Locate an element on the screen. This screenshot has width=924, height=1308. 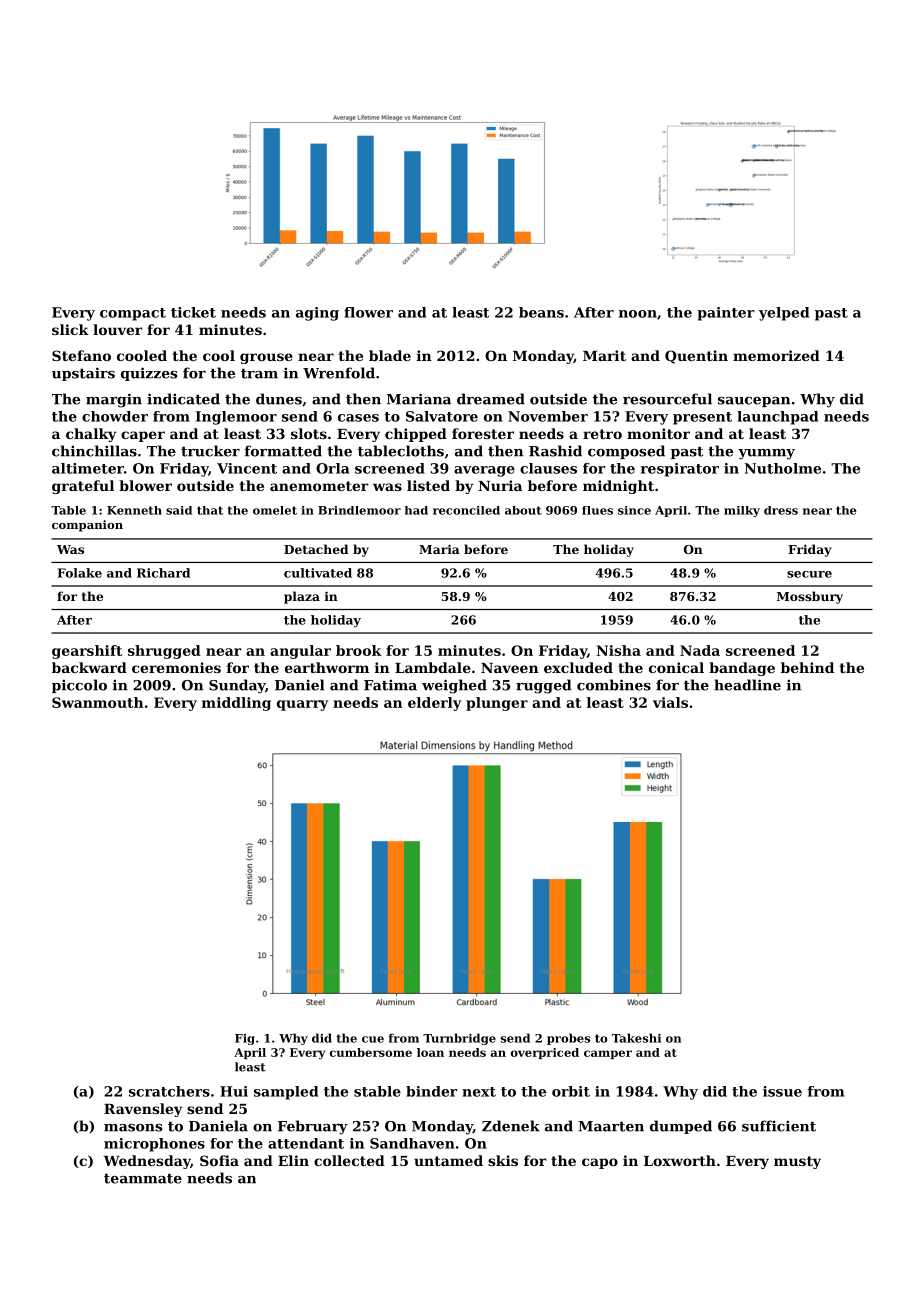
middling is located at coordinates (236, 704).
